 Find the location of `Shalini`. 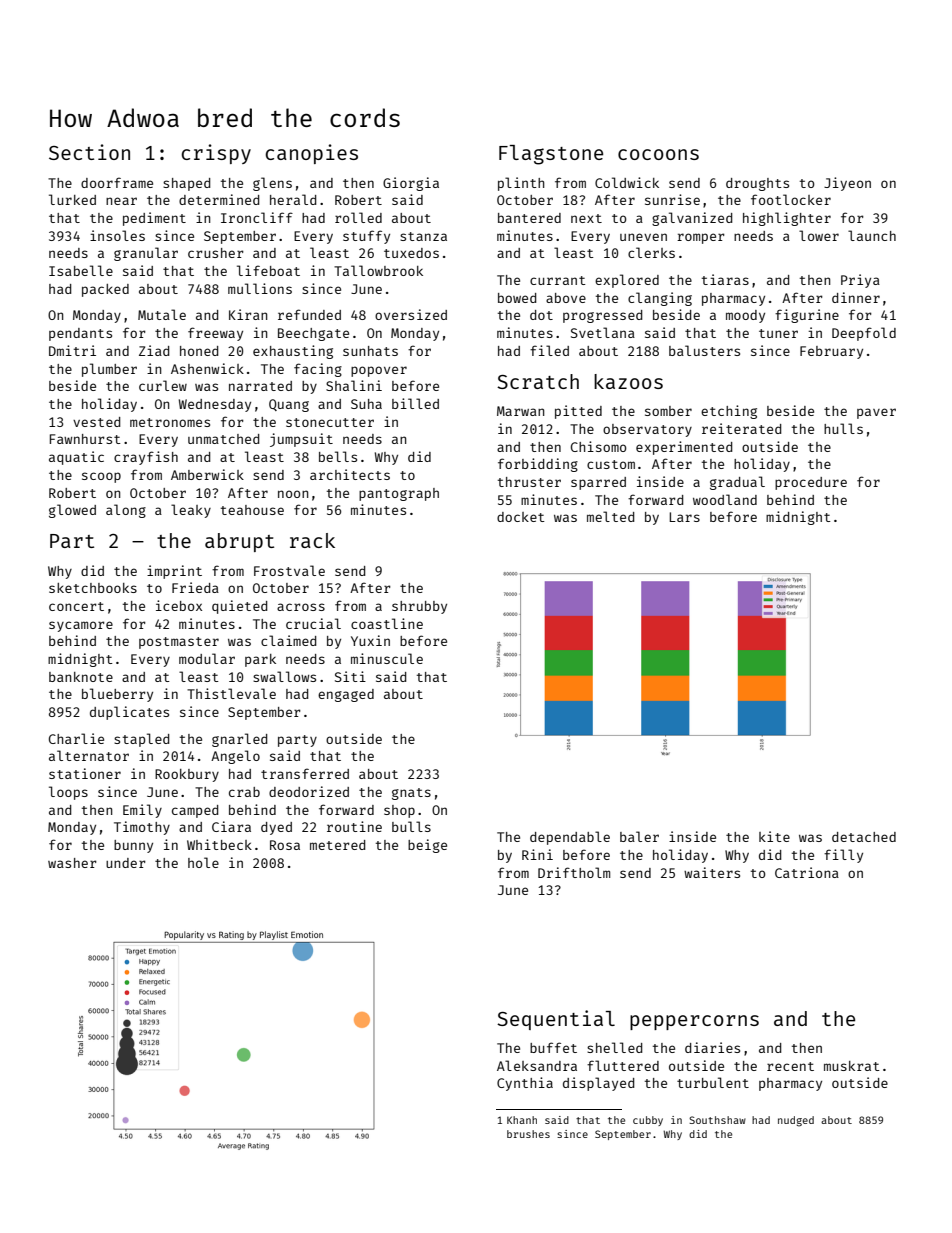

Shalini is located at coordinates (354, 385).
